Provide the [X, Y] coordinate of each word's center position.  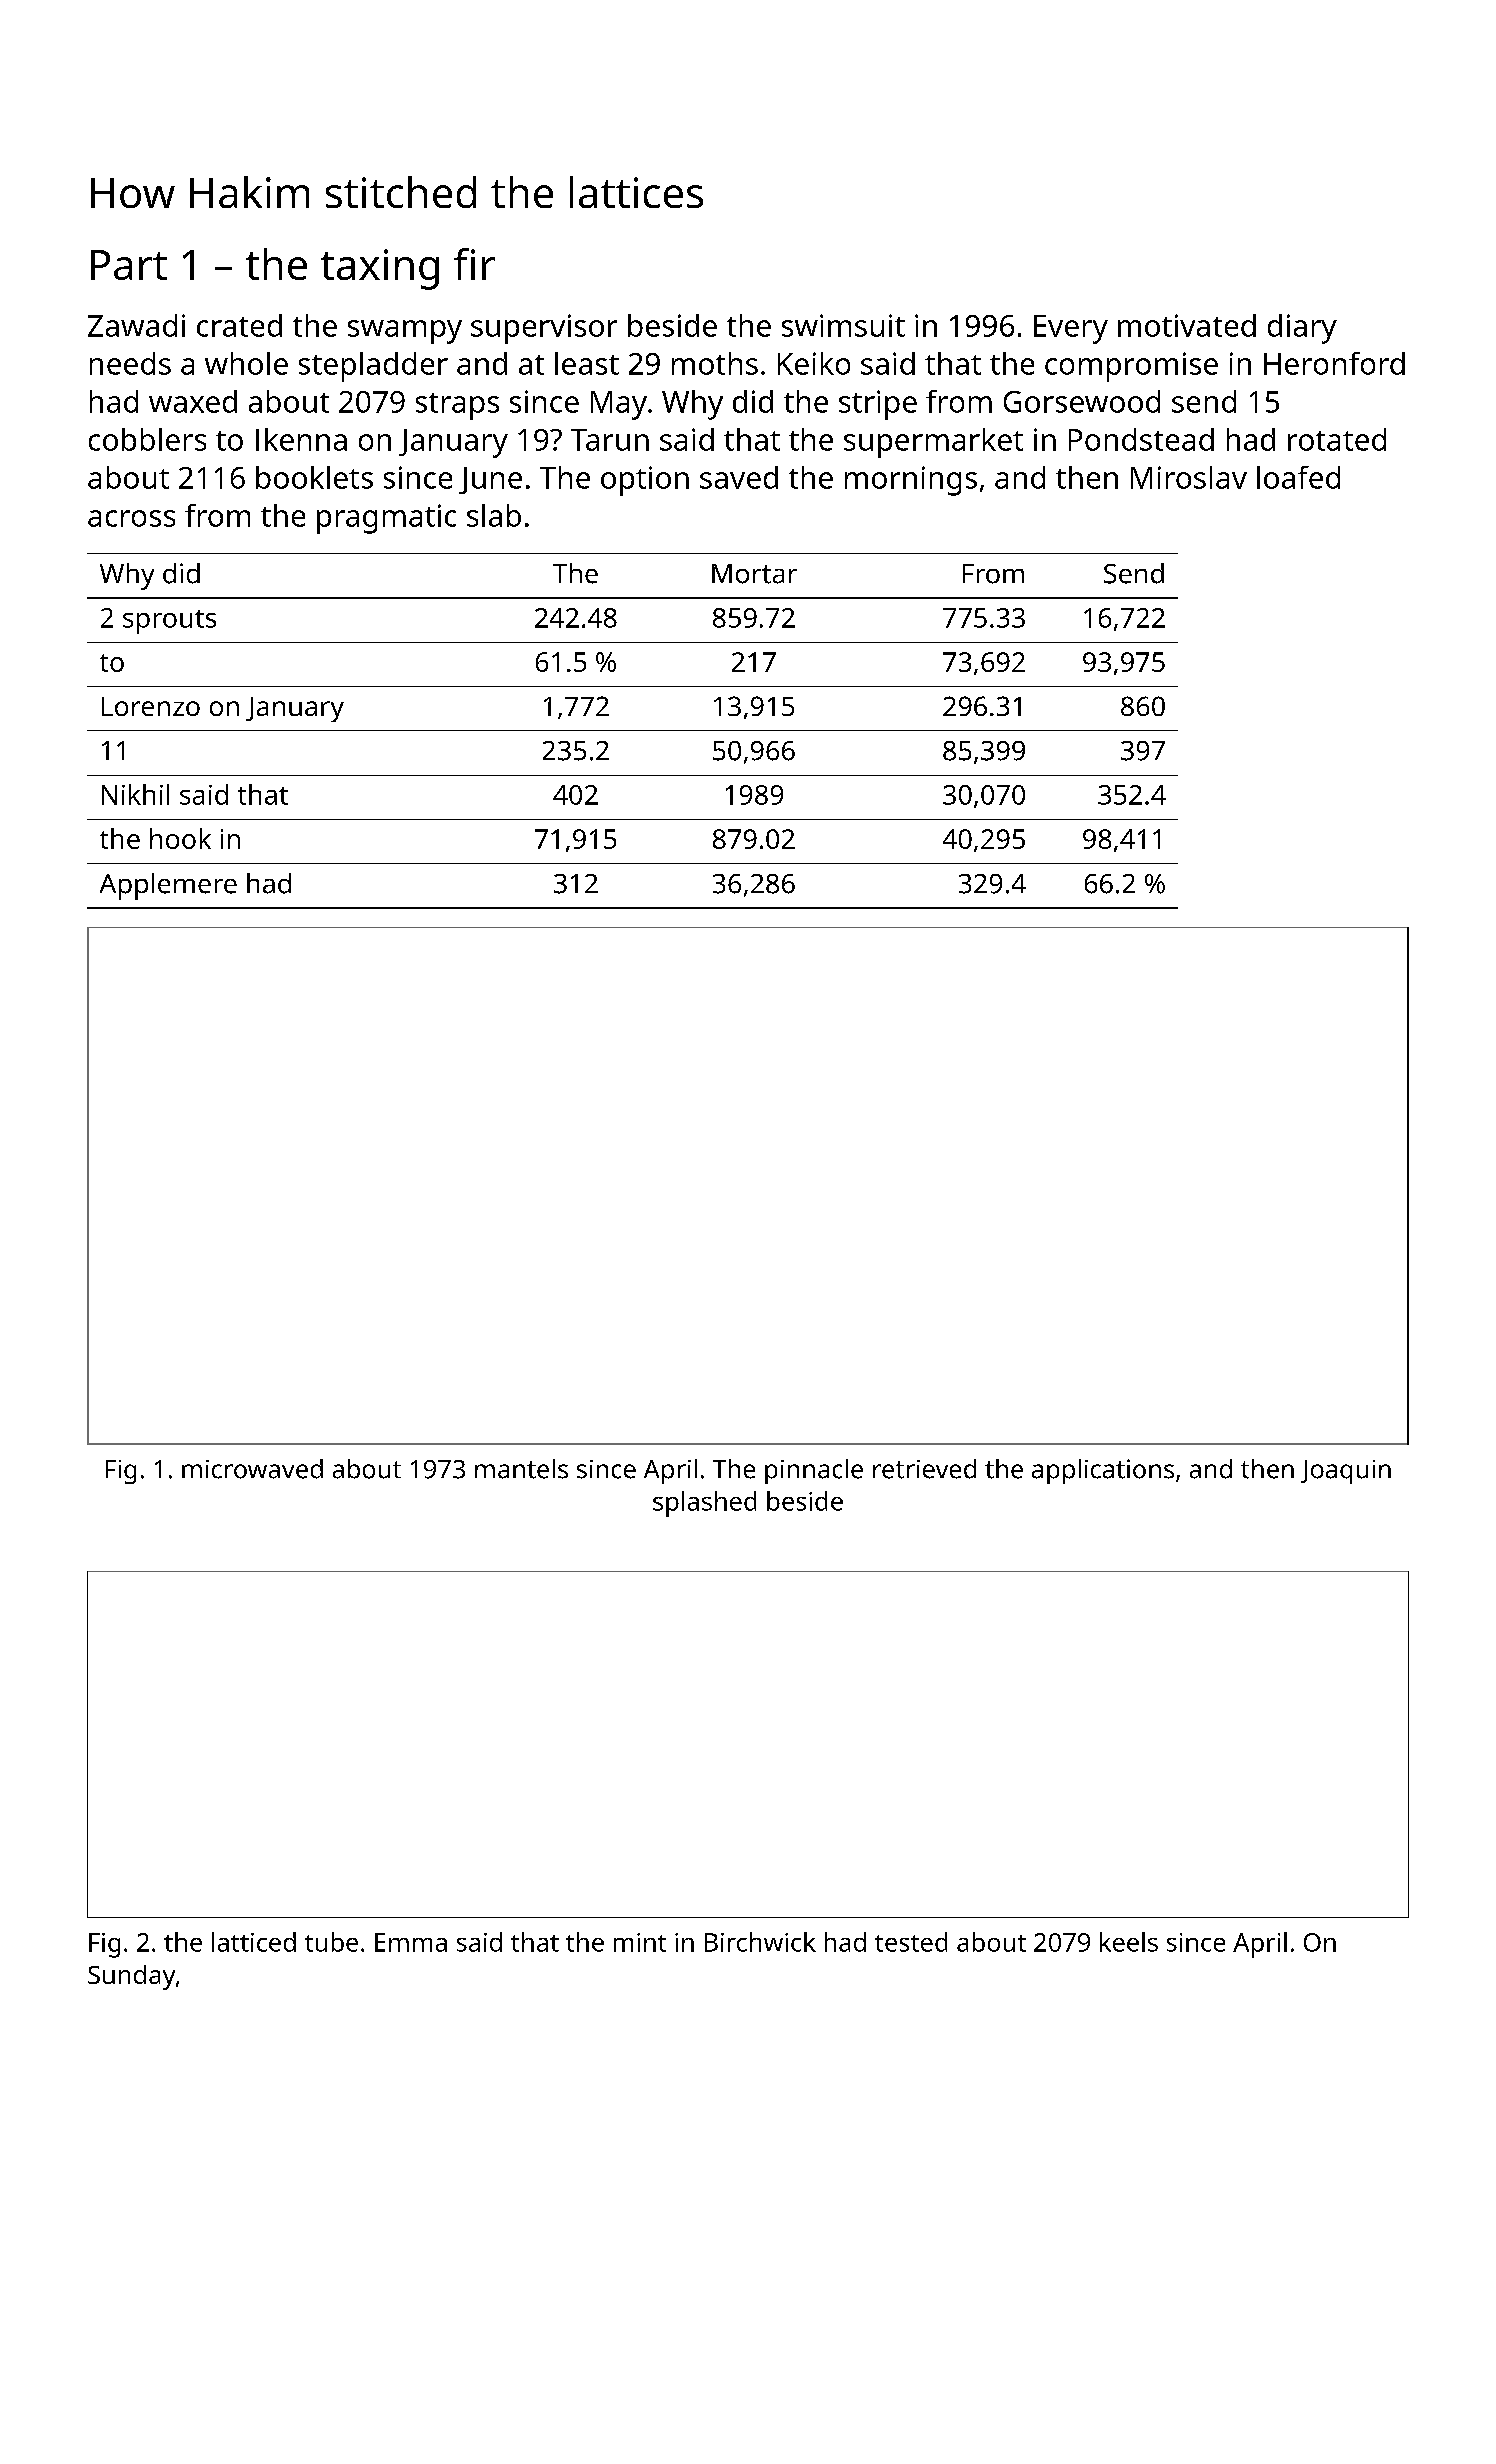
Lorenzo [151, 706]
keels [1129, 1942]
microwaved [252, 1469]
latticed [254, 1942]
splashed [704, 1504]
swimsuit [843, 325]
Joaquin [1346, 1472]
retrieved [924, 1469]
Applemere [168, 886]
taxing [380, 269]
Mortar [754, 574]
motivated [1187, 325]
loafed [1298, 477]
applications [1103, 1471]
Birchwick [760, 1942]
